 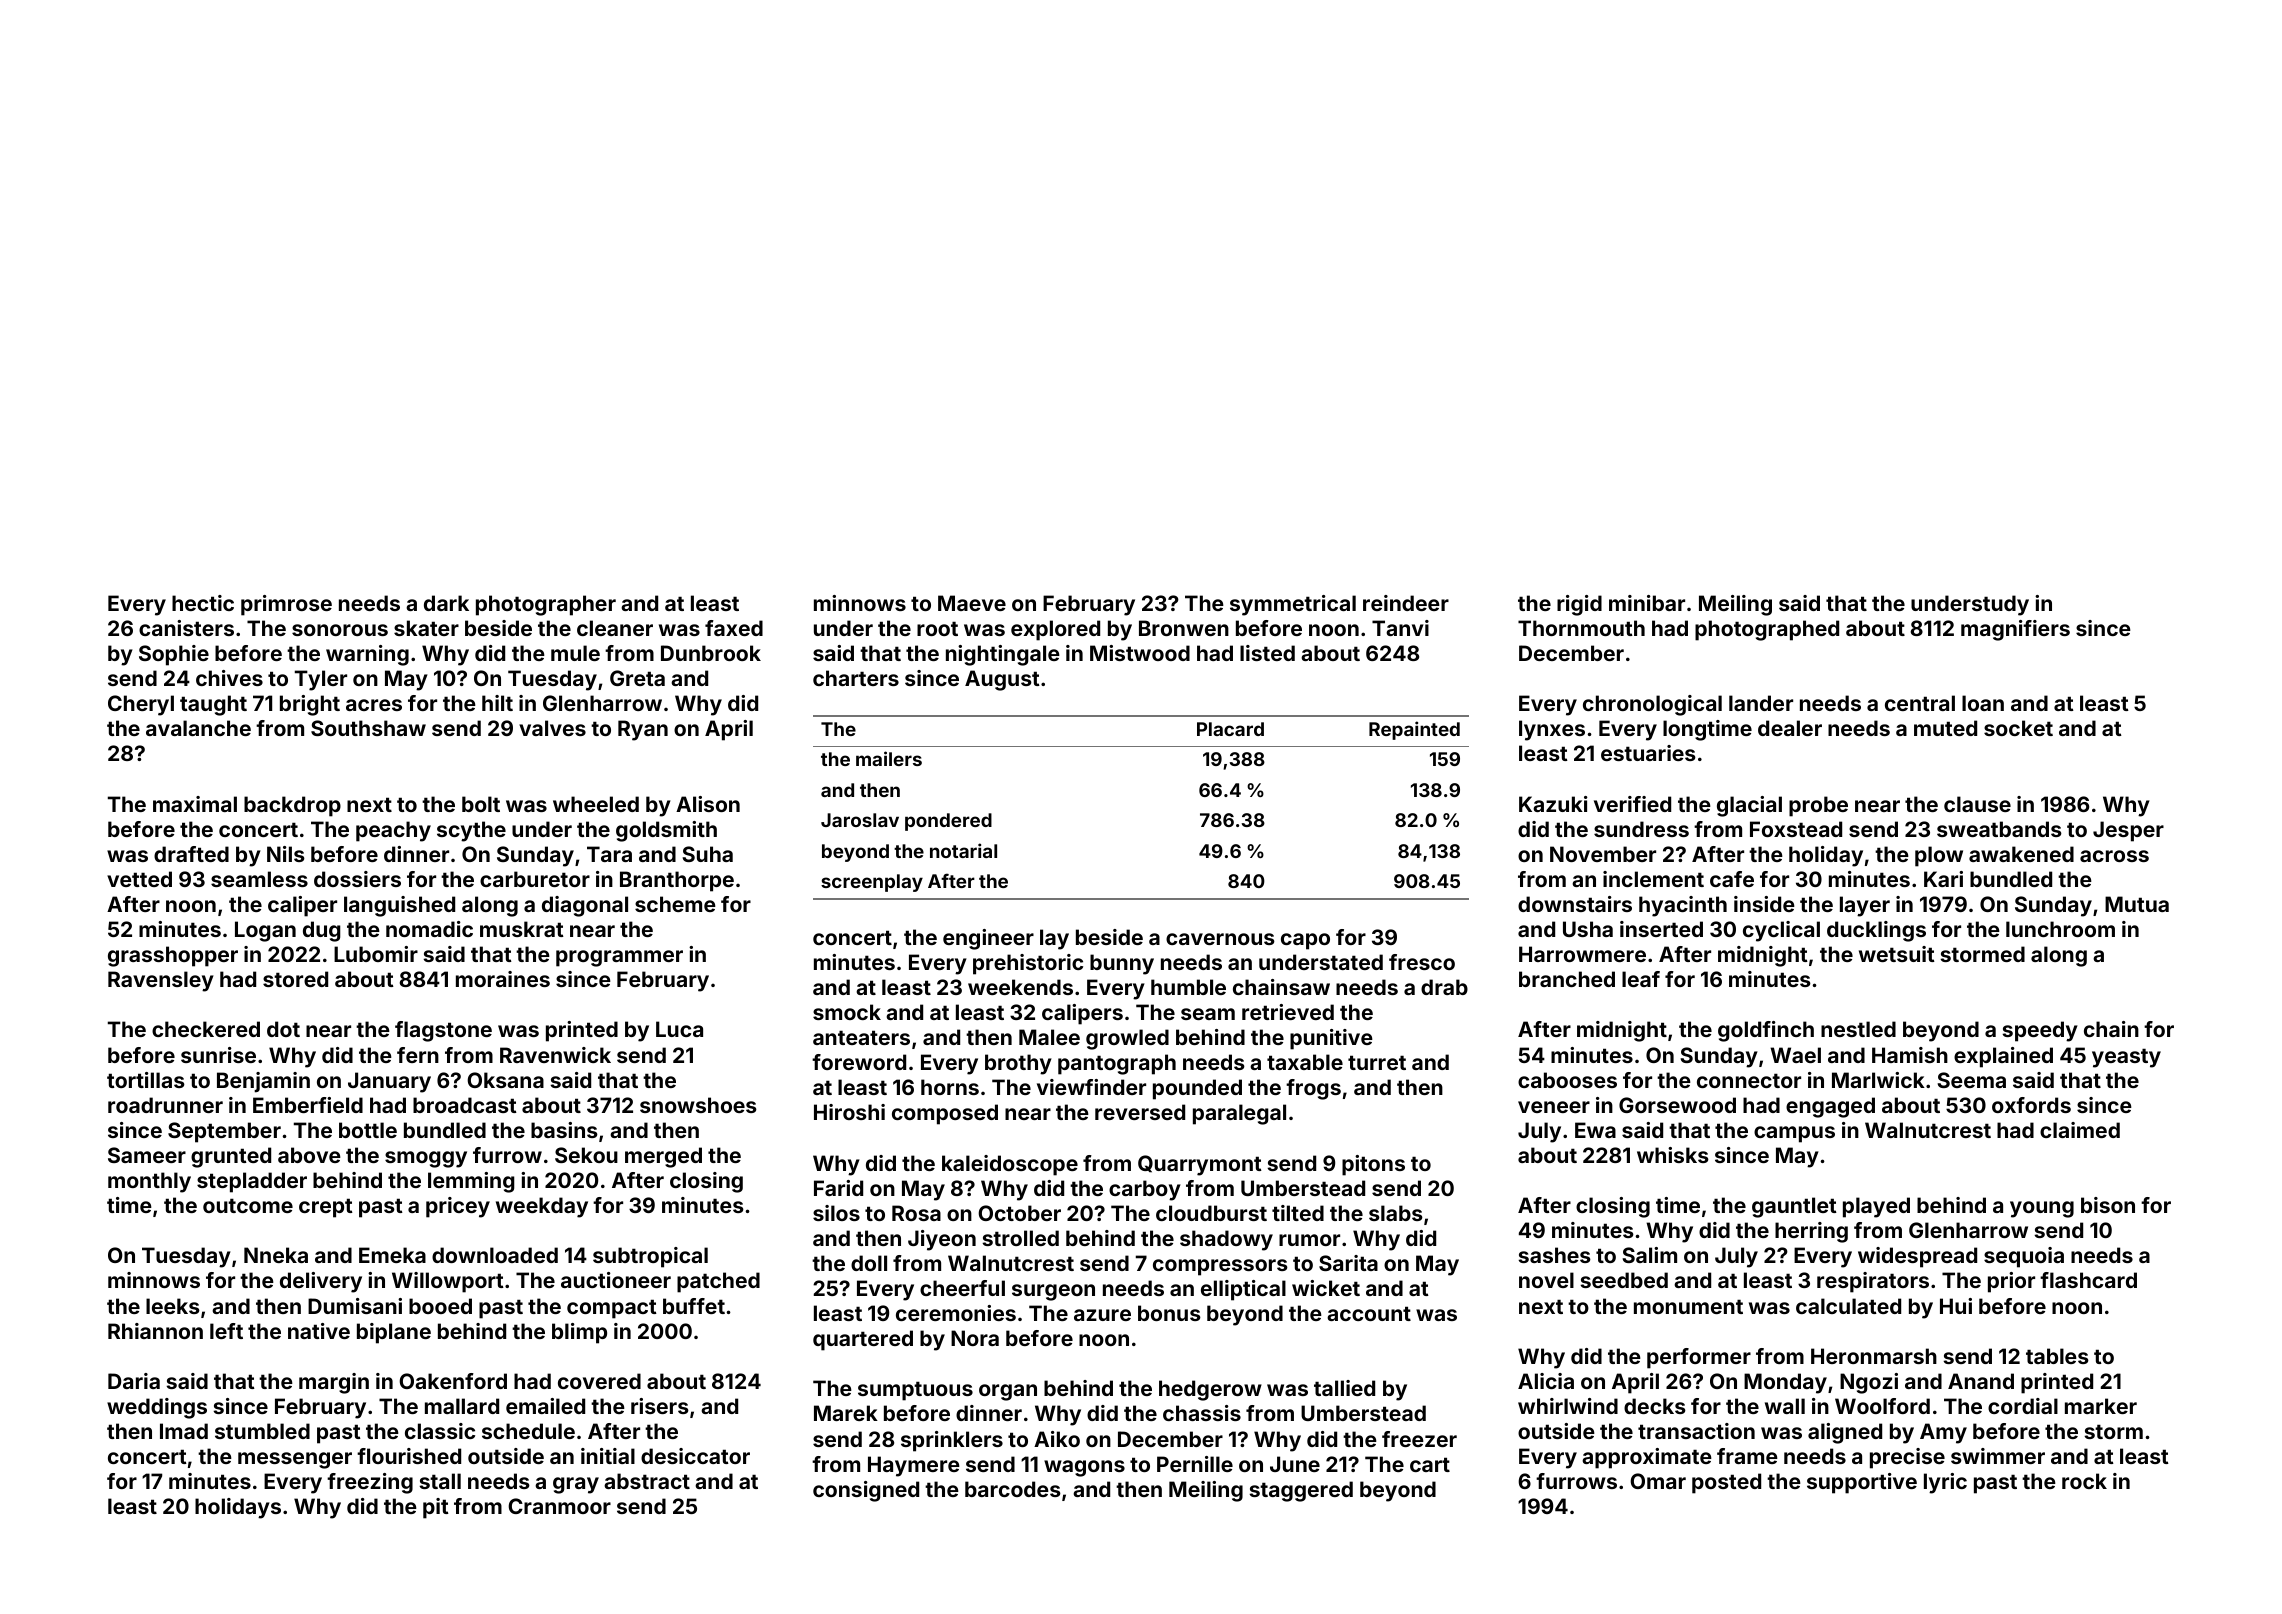 What do you see at coordinates (856, 678) in the screenshot?
I see `charters` at bounding box center [856, 678].
